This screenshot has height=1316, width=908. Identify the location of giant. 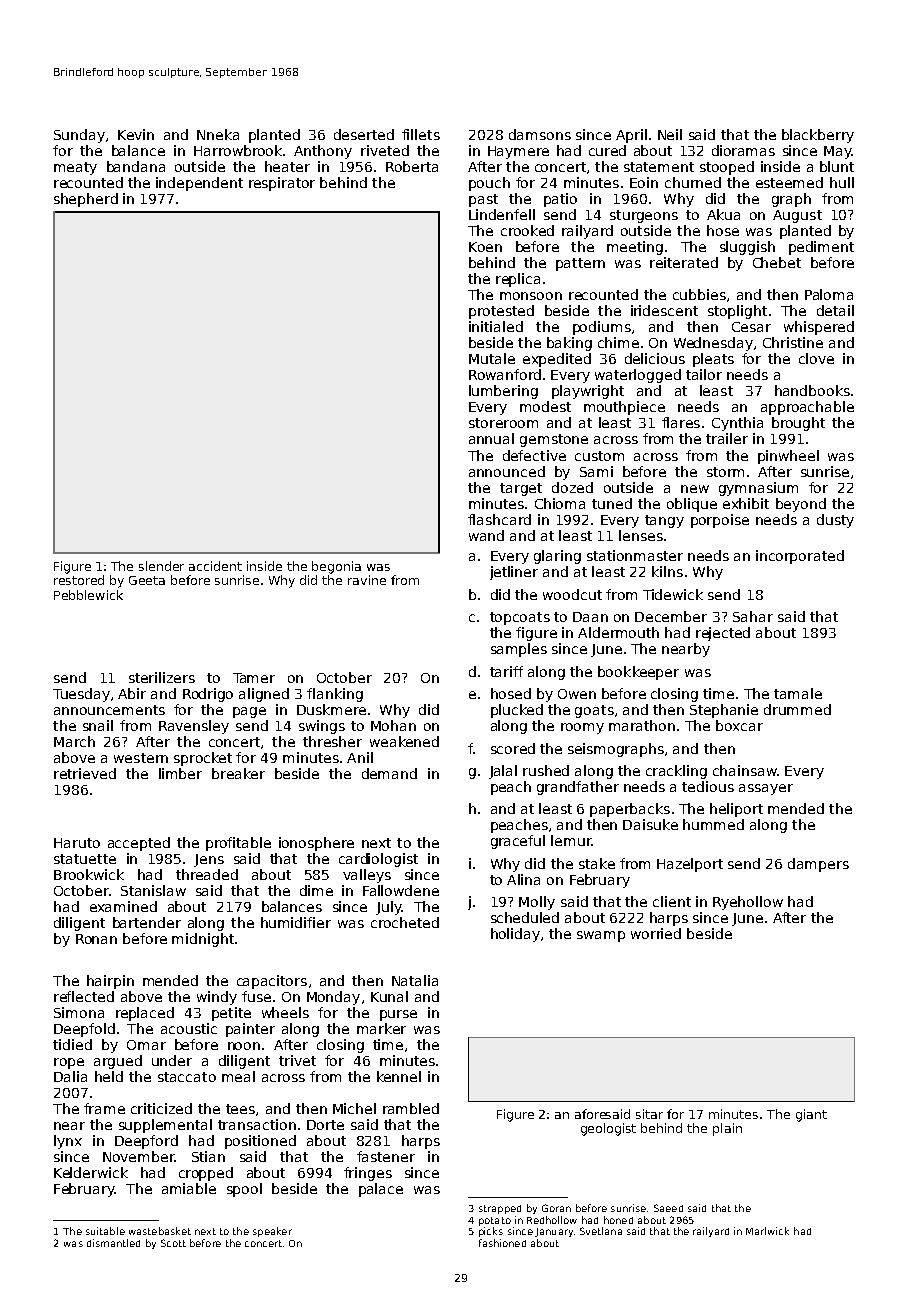
(811, 1115).
